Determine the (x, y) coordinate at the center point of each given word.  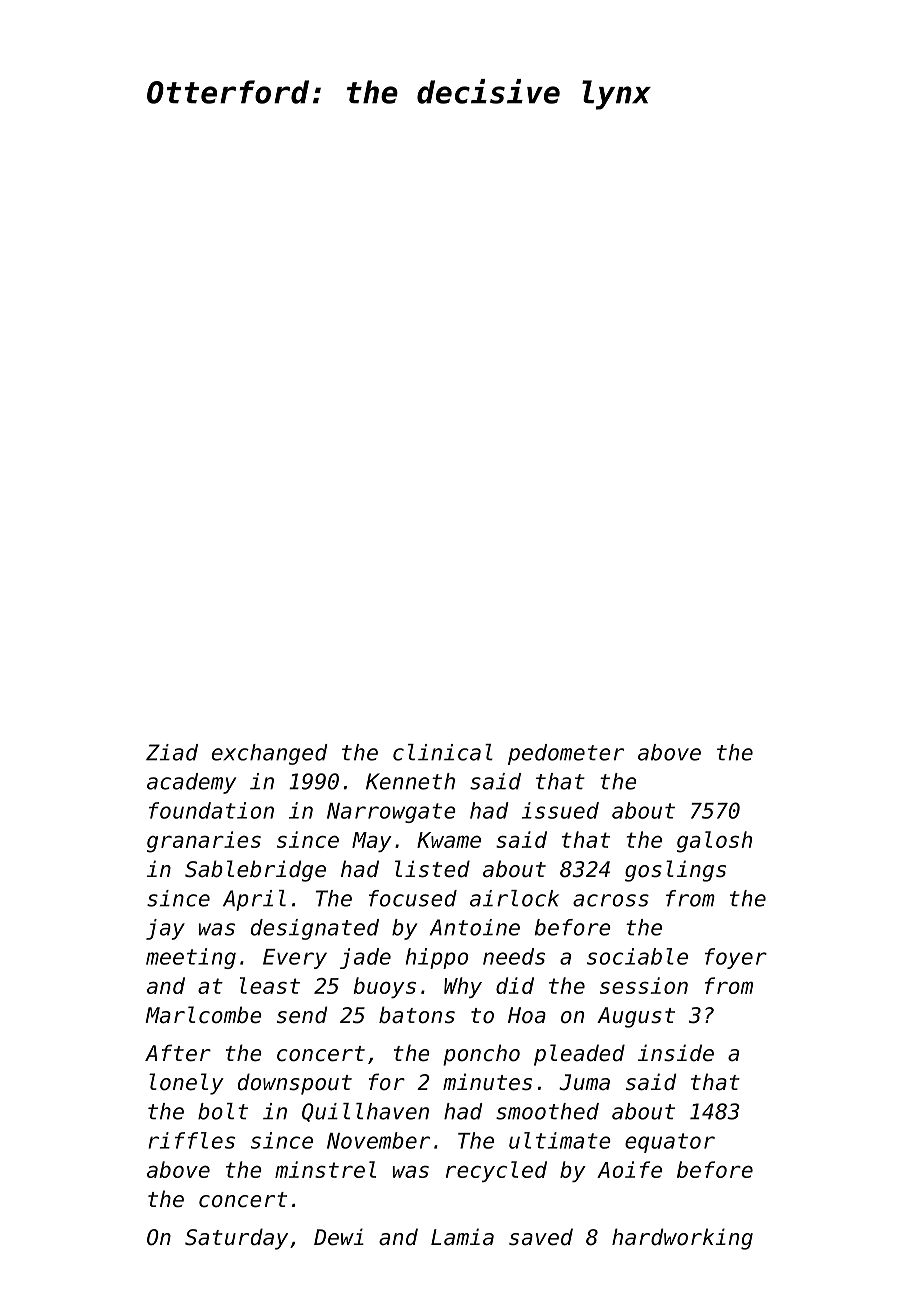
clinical (443, 752)
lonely (186, 1084)
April (254, 900)
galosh (714, 842)
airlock (514, 898)
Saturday (236, 1239)
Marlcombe (203, 1015)
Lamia (462, 1237)
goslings (675, 871)
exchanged (270, 754)
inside (676, 1053)
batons (417, 1015)
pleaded (579, 1055)
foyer (736, 958)
